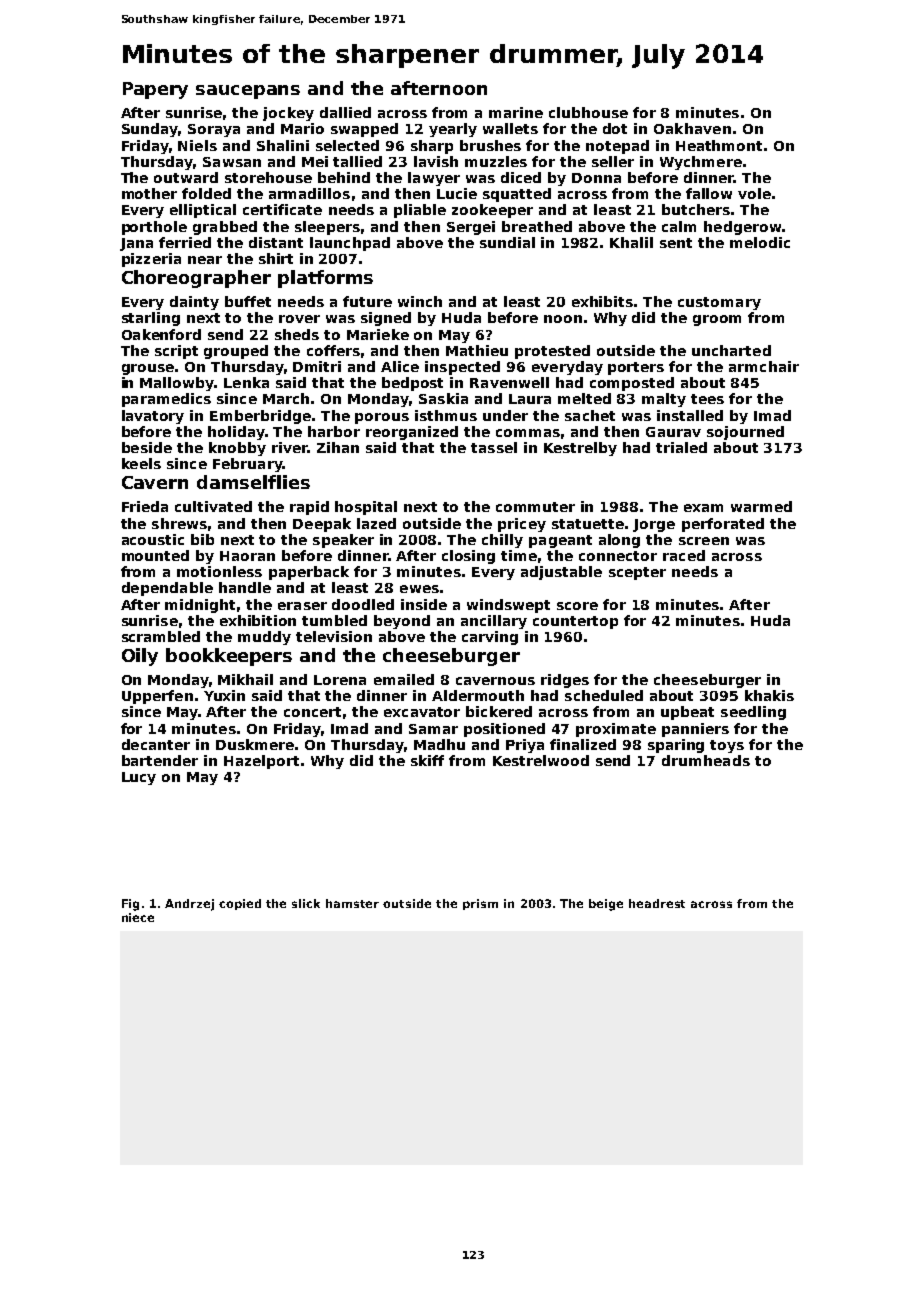 Image resolution: width=924 pixels, height=1308 pixels. I want to click on headrest, so click(657, 903).
